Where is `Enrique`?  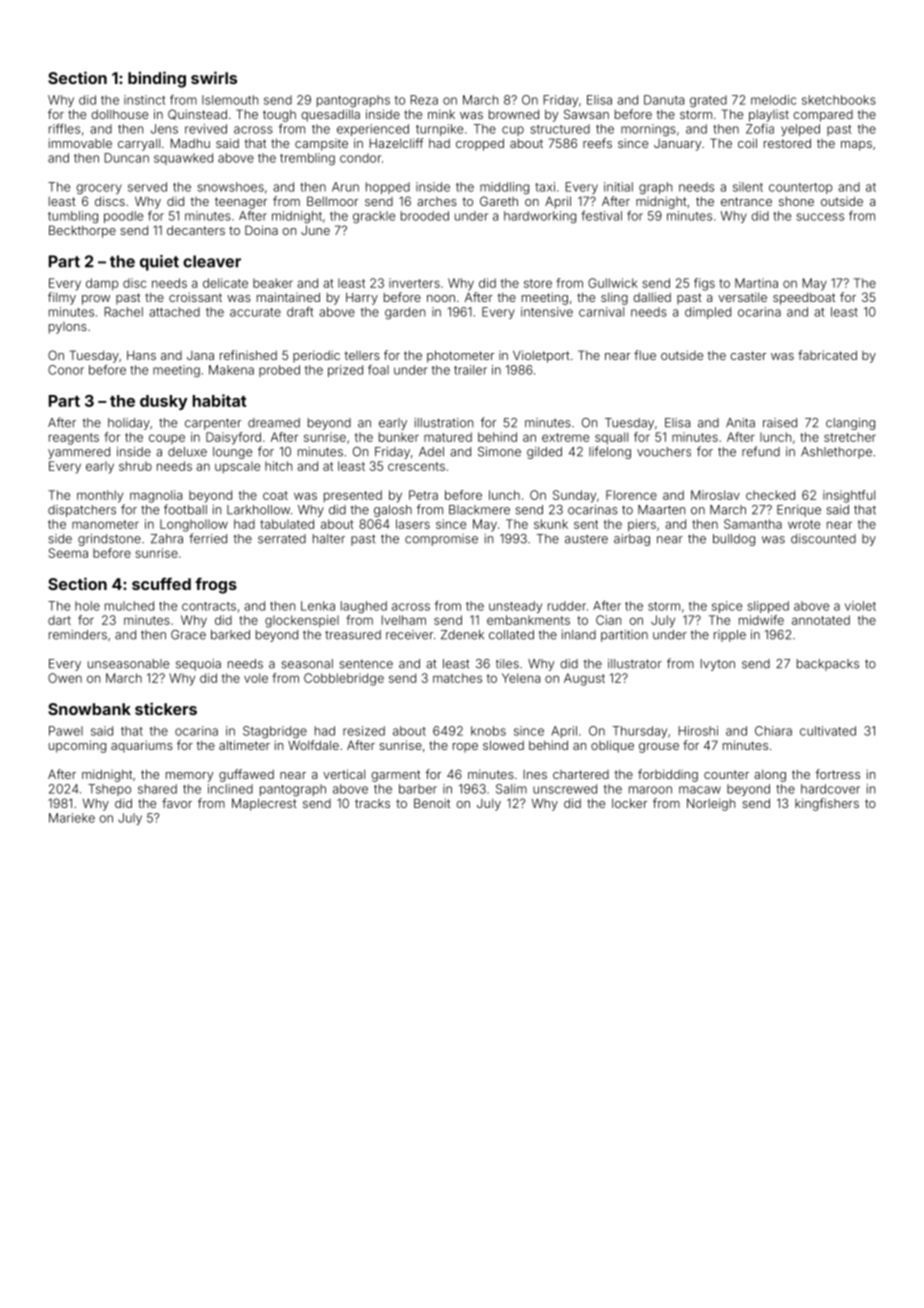
Enrique is located at coordinates (799, 511).
